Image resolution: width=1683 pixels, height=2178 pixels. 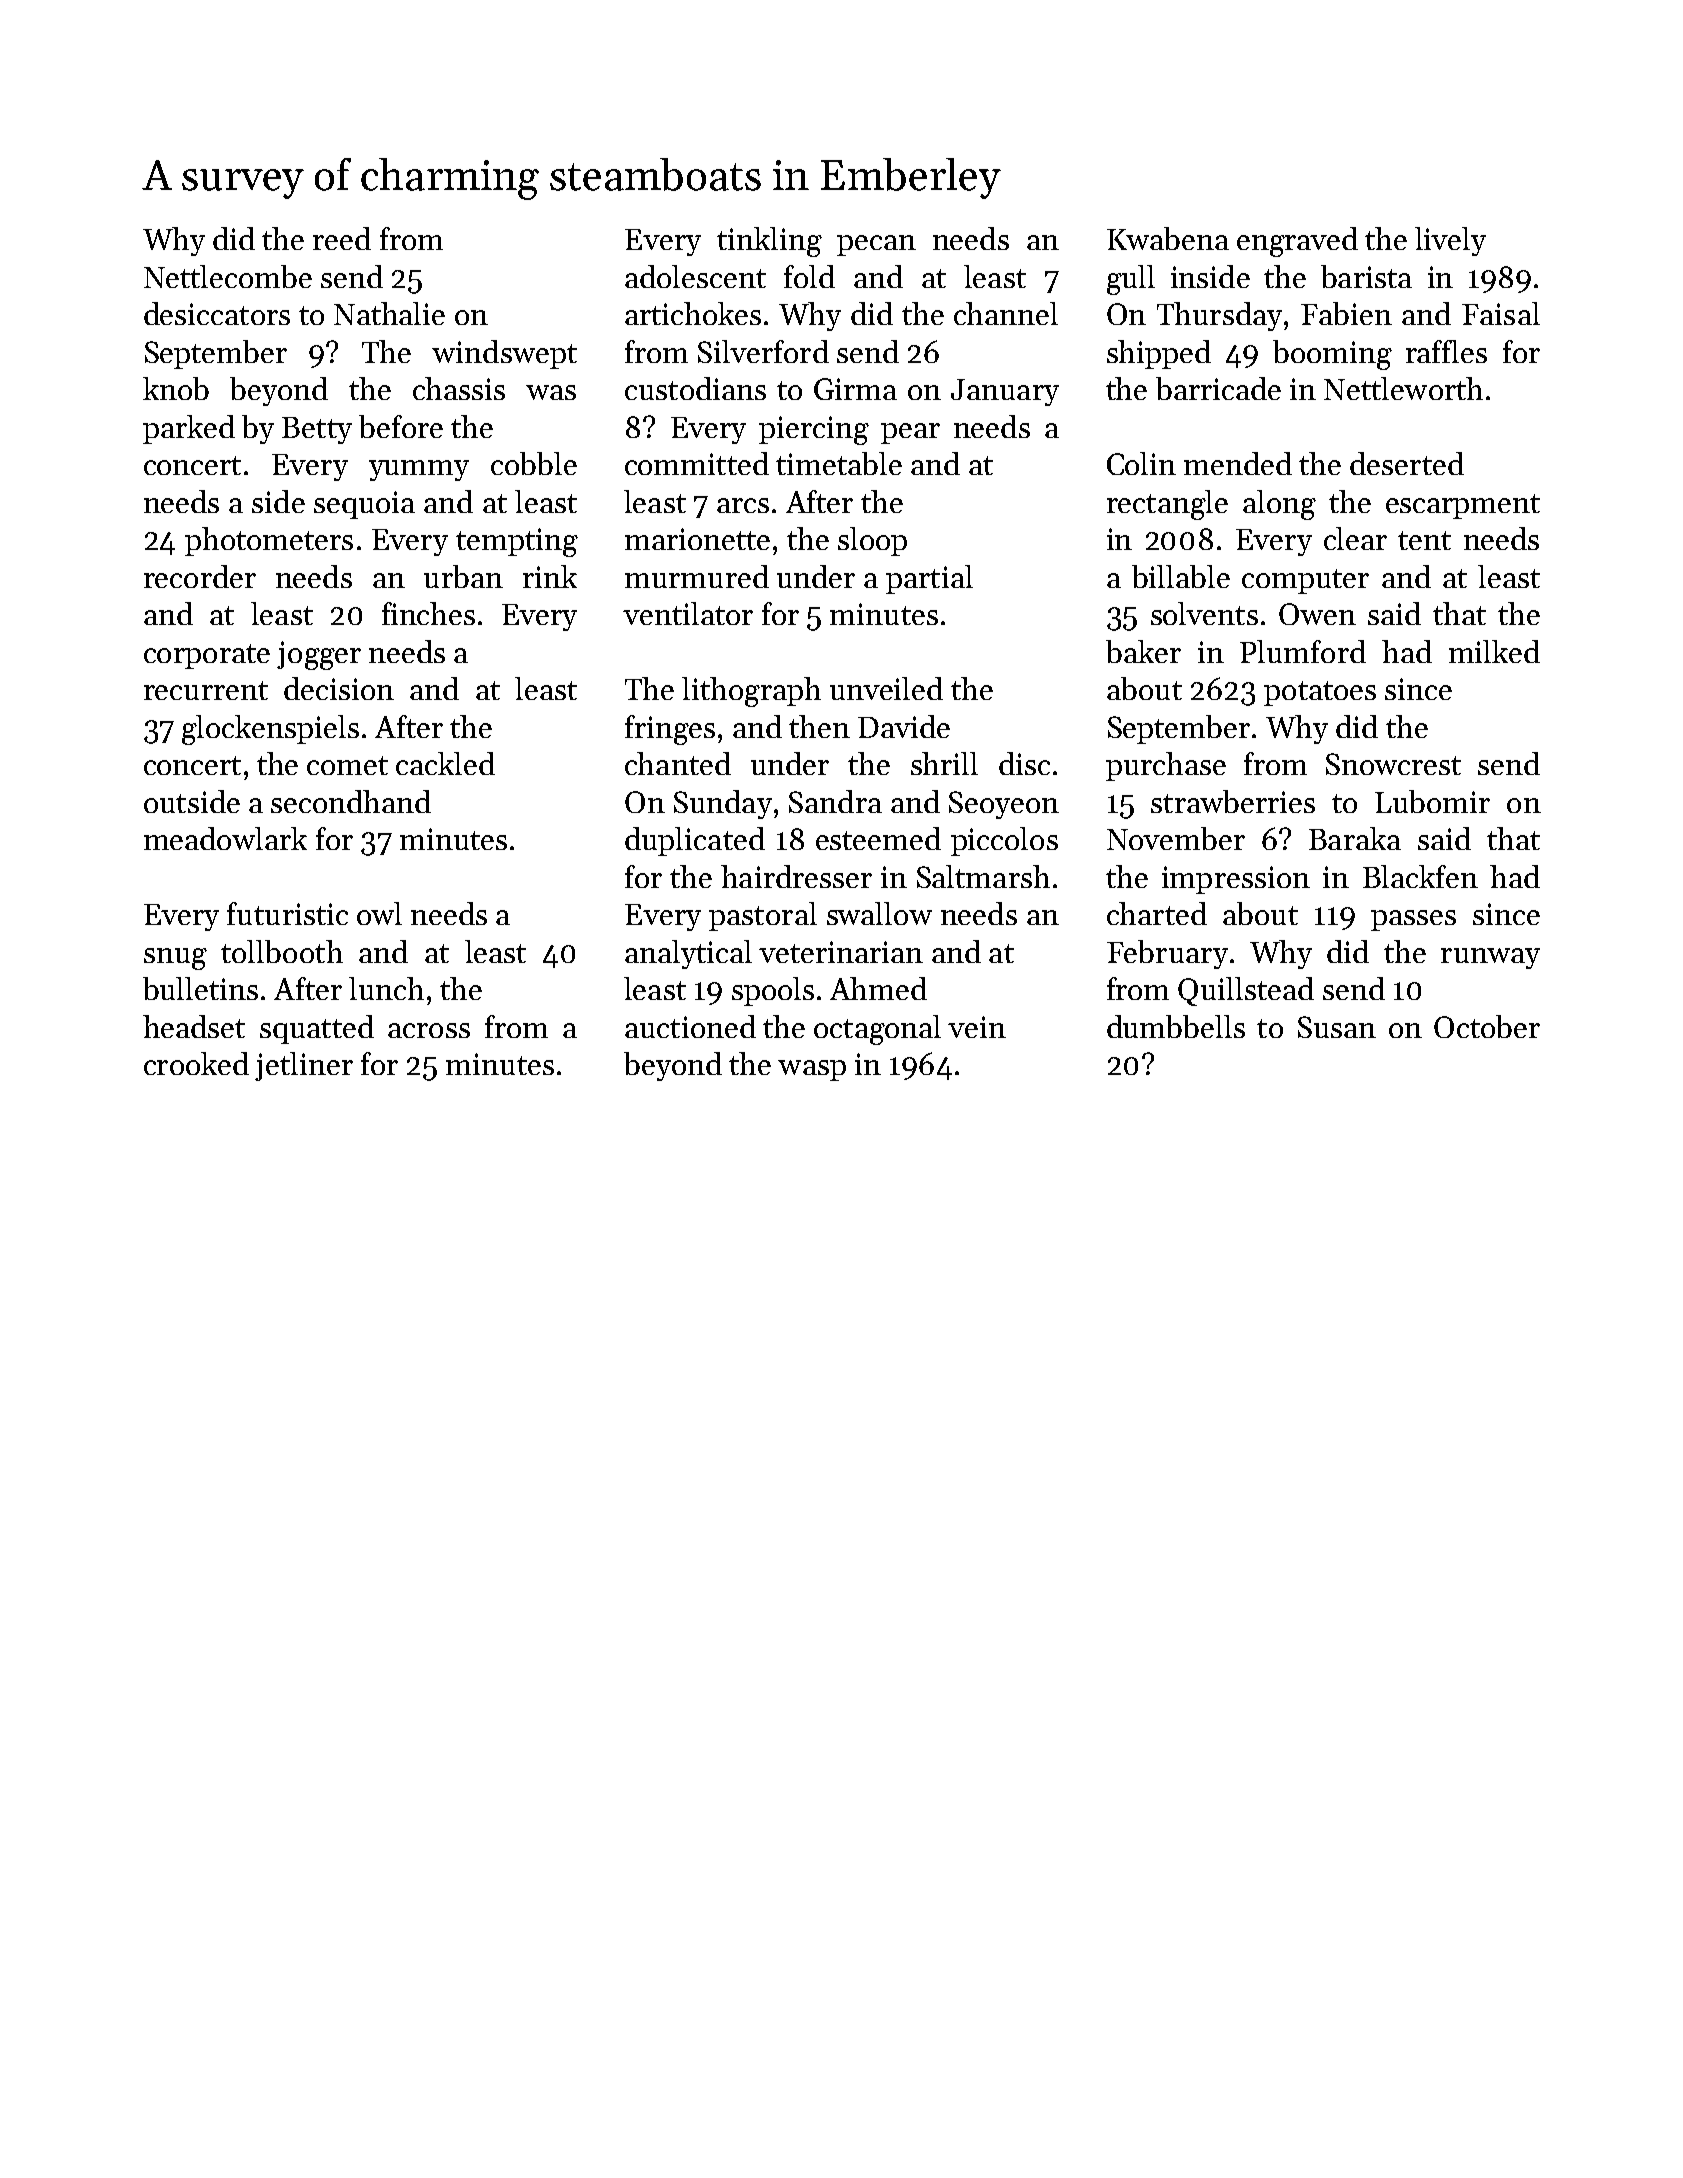 What do you see at coordinates (217, 313) in the screenshot?
I see `desiccators` at bounding box center [217, 313].
